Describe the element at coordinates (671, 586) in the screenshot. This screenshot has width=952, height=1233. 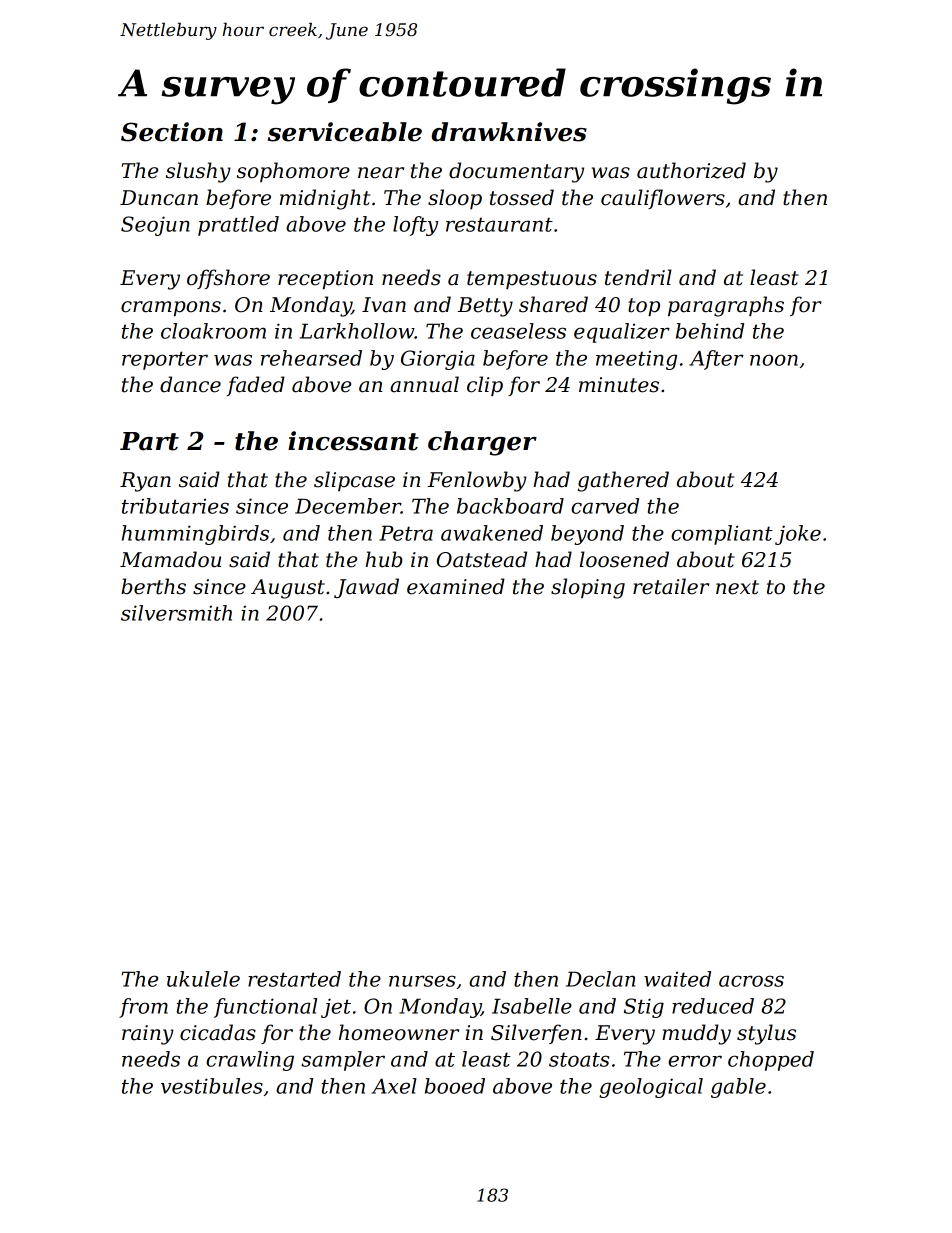
I see `retailer` at that location.
